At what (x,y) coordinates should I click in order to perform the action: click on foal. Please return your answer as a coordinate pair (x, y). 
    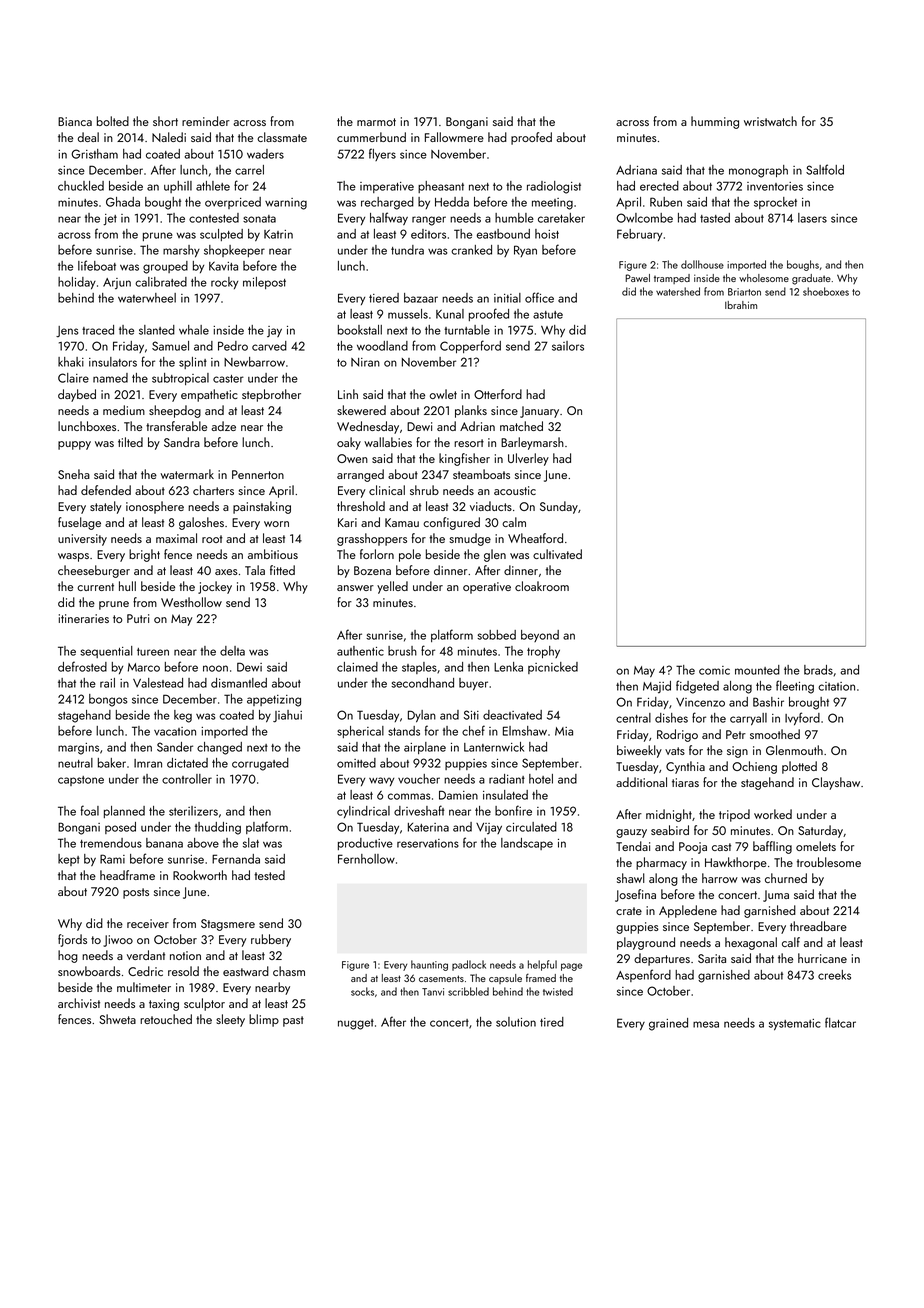
    Looking at the image, I should click on (89, 810).
